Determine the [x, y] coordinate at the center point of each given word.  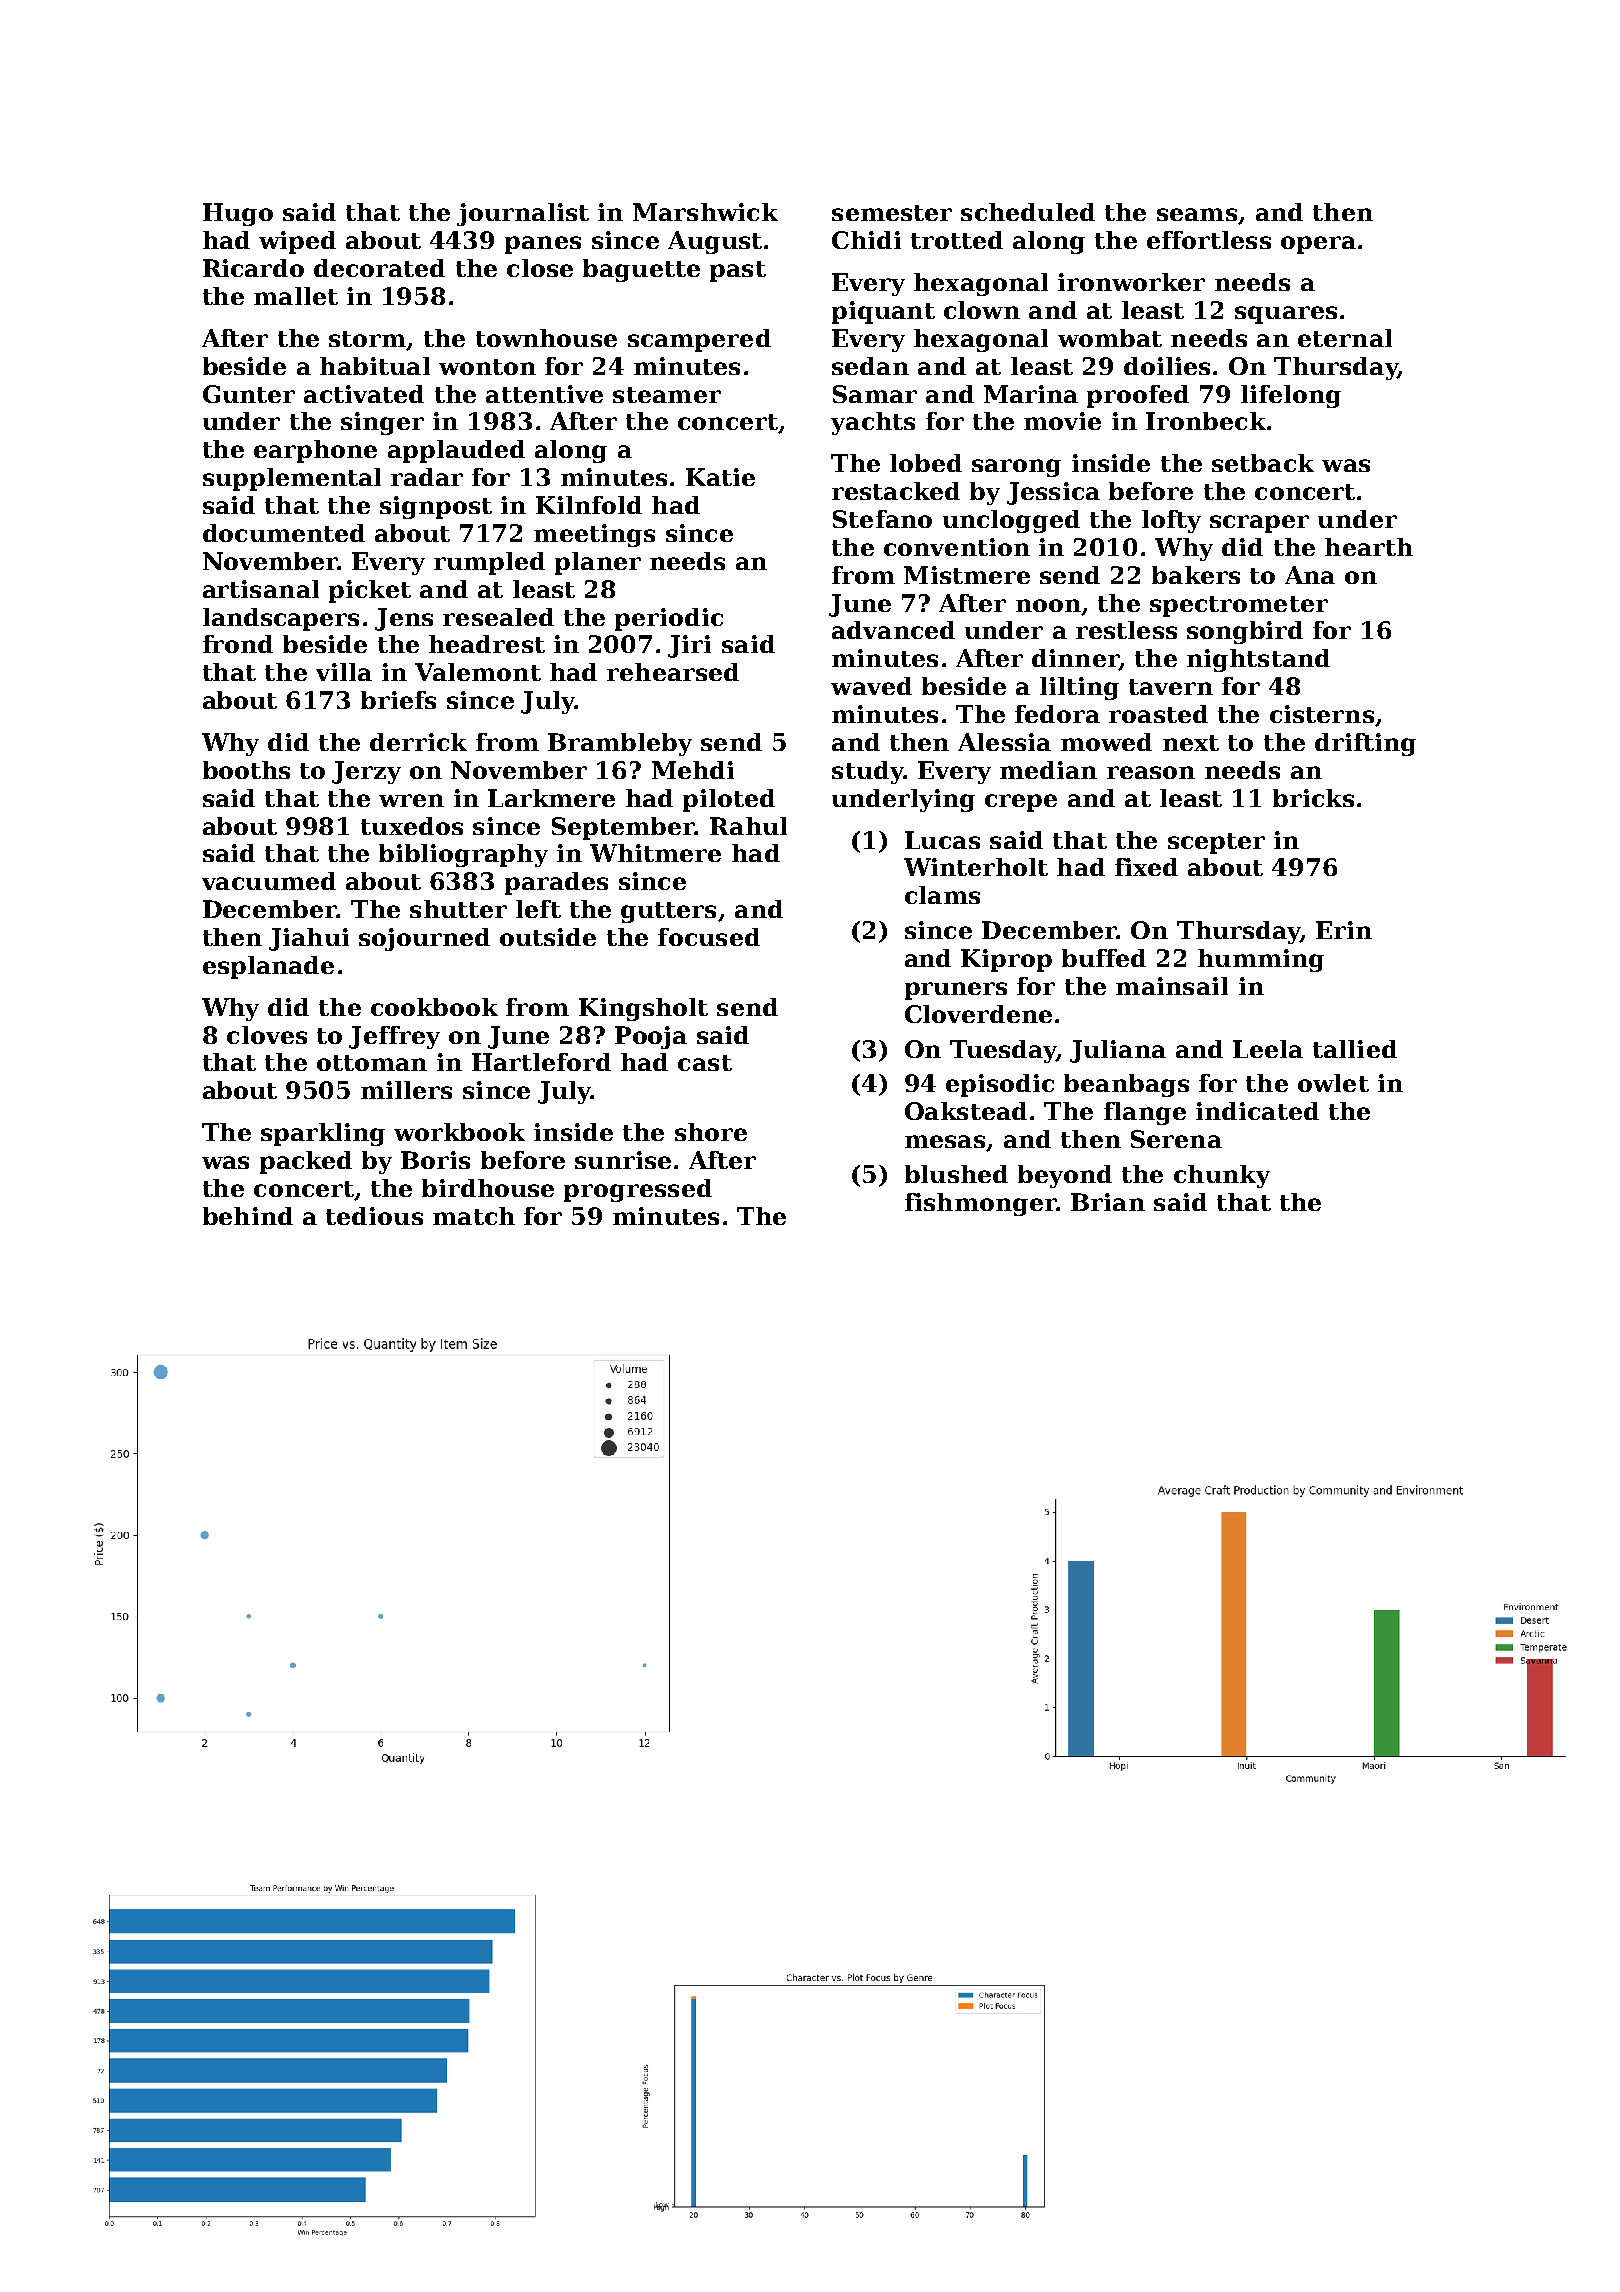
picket [370, 591]
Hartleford [541, 1062]
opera [1318, 245]
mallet [296, 296]
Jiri [689, 646]
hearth [1369, 547]
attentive [544, 394]
